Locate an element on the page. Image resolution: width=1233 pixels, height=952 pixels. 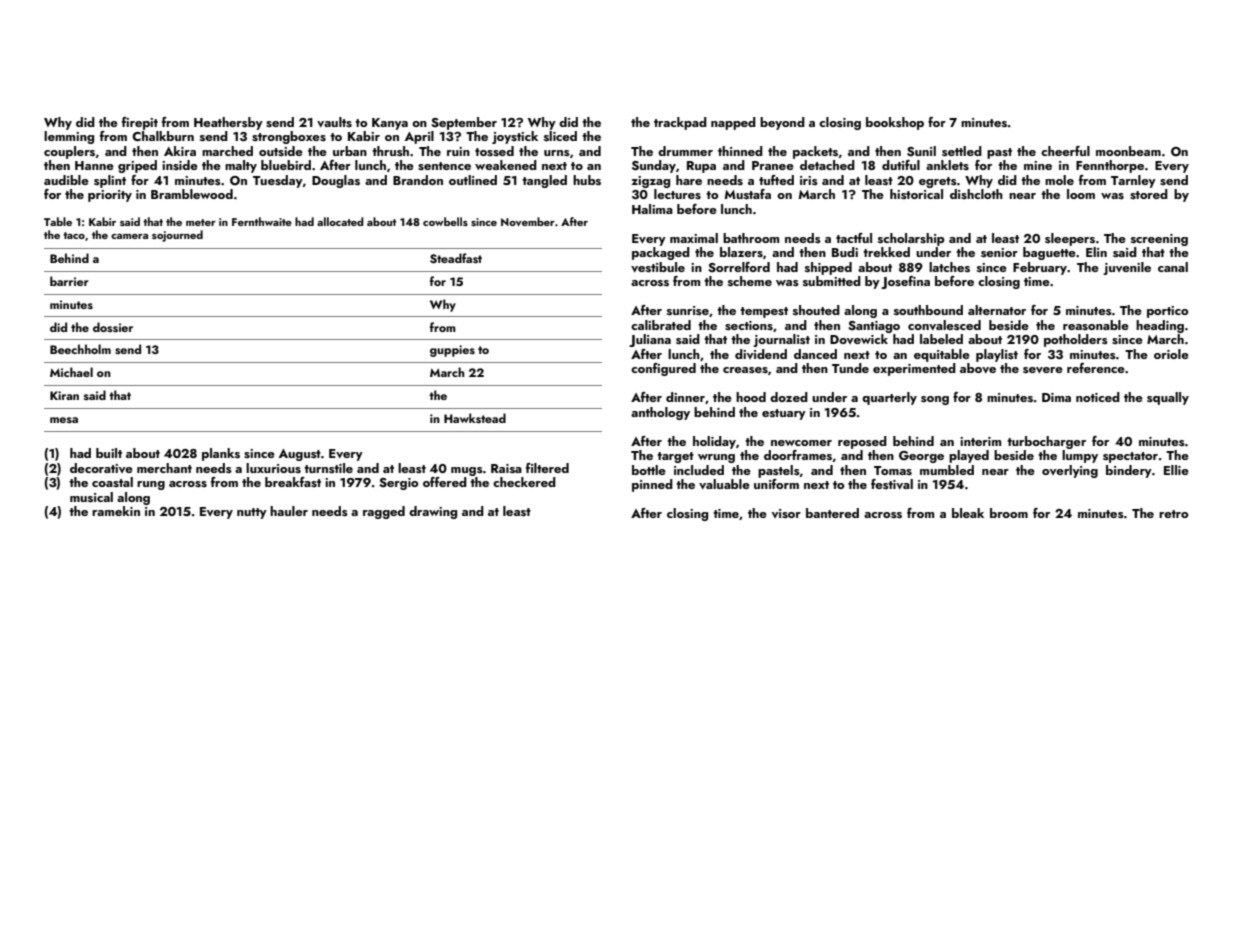
Hawkstead is located at coordinates (475, 418).
